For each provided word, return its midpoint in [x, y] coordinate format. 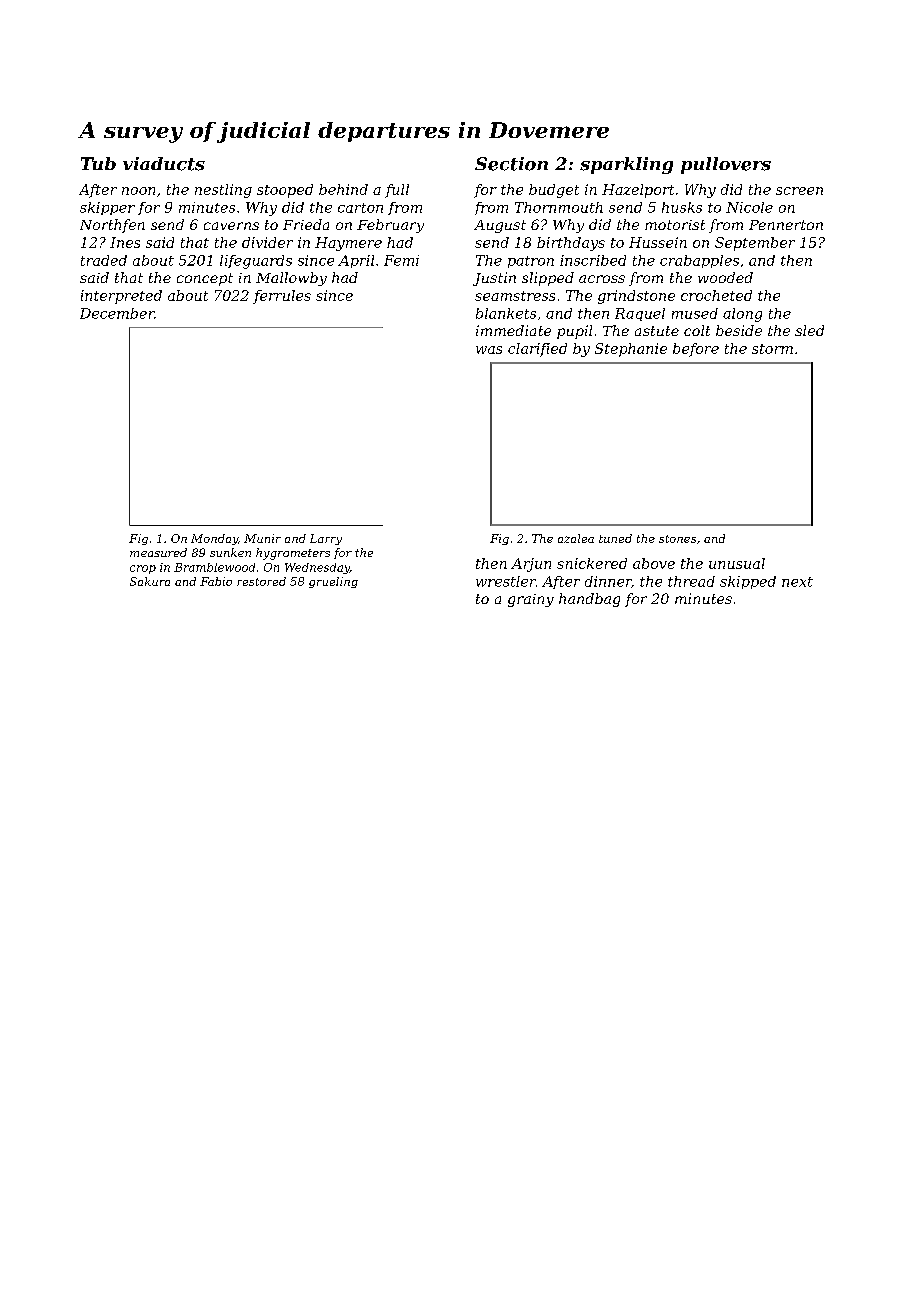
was [489, 350]
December [117, 313]
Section [511, 164]
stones [677, 539]
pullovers [726, 165]
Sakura [150, 581]
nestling [223, 191]
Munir [262, 538]
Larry [326, 539]
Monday [214, 539]
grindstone [636, 297]
